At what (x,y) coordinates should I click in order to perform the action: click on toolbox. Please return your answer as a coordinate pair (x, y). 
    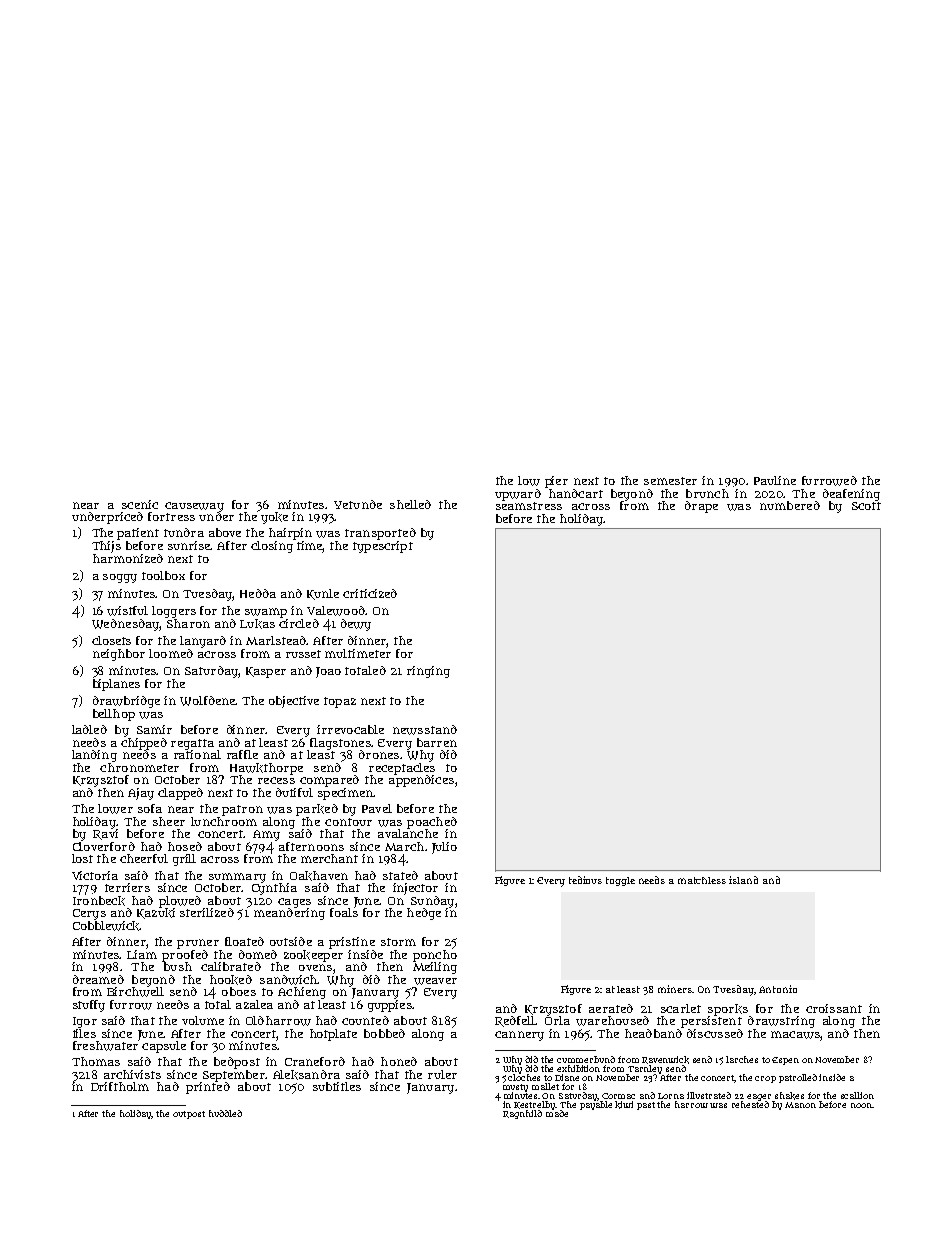
    Looking at the image, I should click on (163, 575).
